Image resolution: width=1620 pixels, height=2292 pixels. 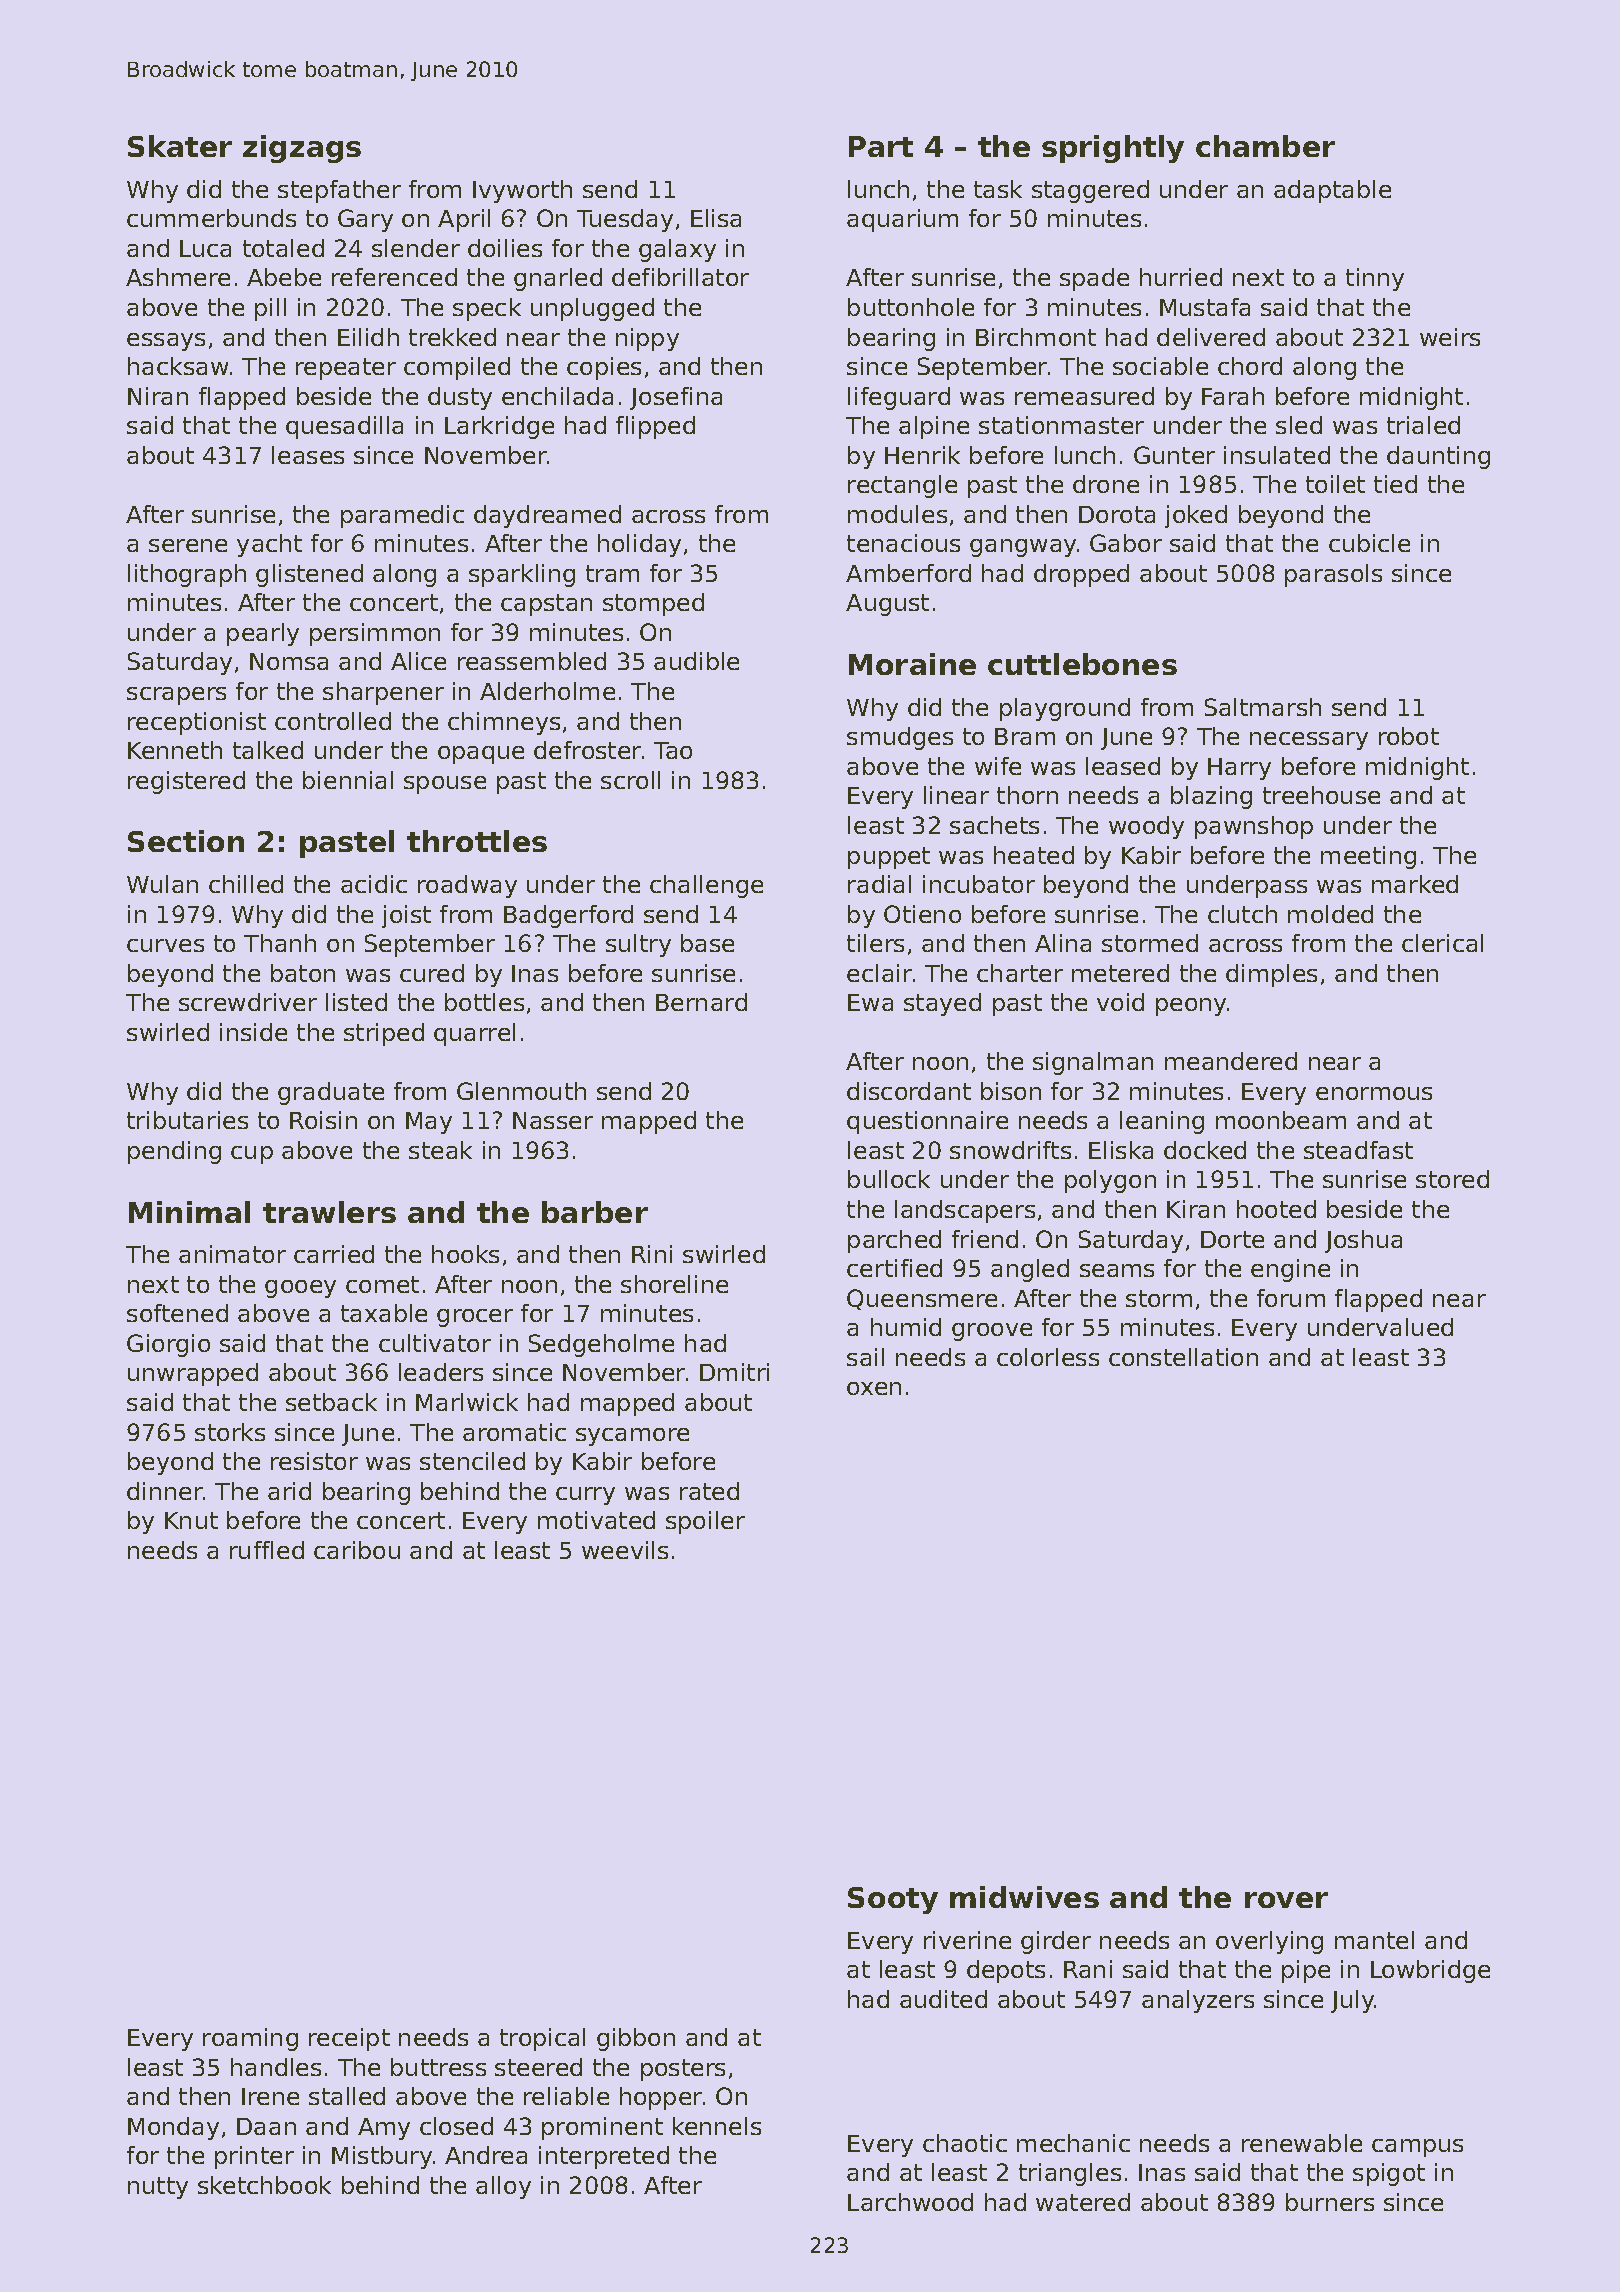 I want to click on chamber, so click(x=1265, y=146).
